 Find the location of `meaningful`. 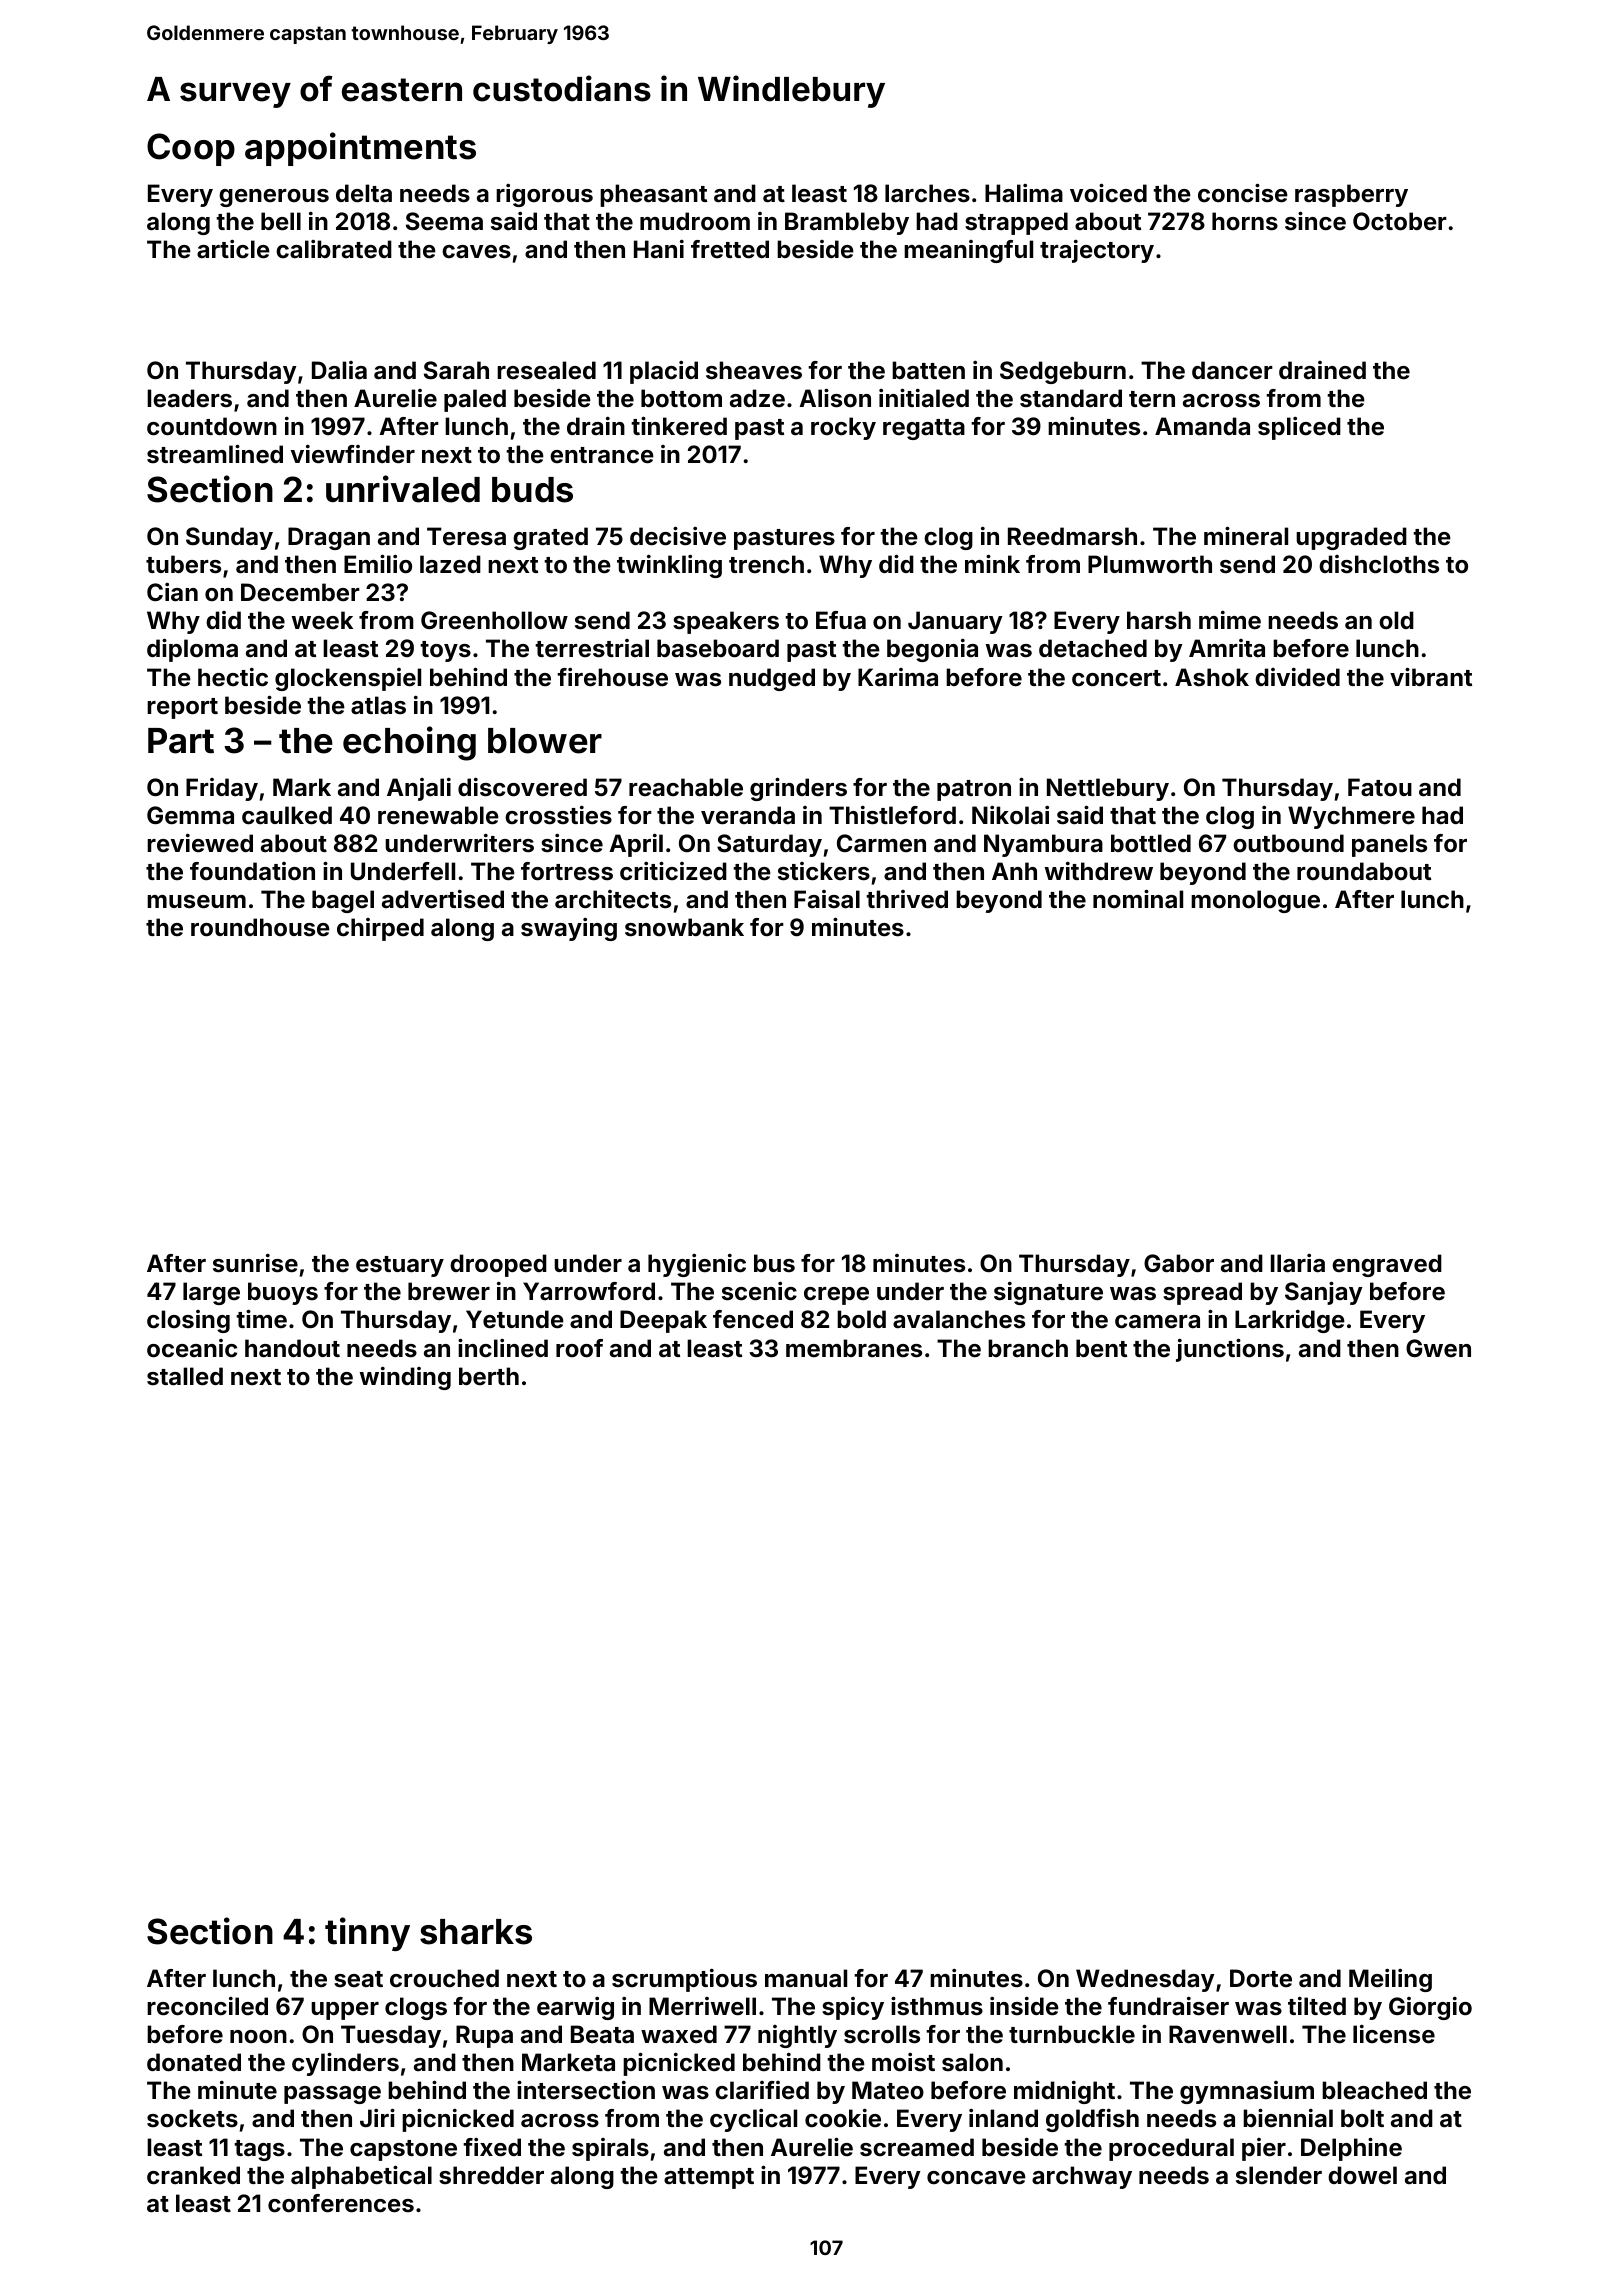

meaningful is located at coordinates (968, 251).
